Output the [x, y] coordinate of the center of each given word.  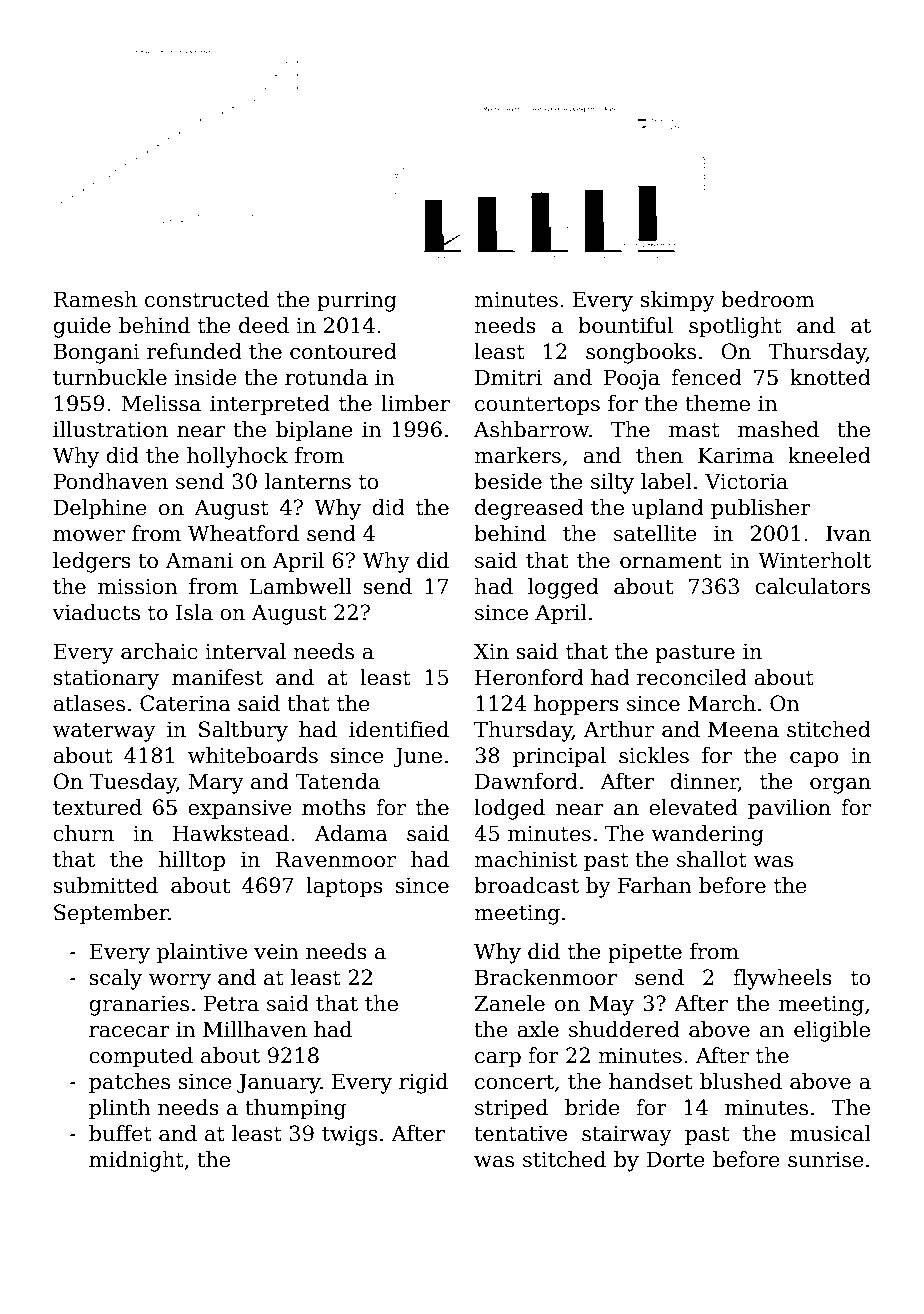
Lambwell [301, 586]
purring [357, 302]
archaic [159, 651]
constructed [207, 299]
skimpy [677, 301]
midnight [136, 1161]
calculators [812, 586]
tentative [520, 1134]
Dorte [675, 1159]
